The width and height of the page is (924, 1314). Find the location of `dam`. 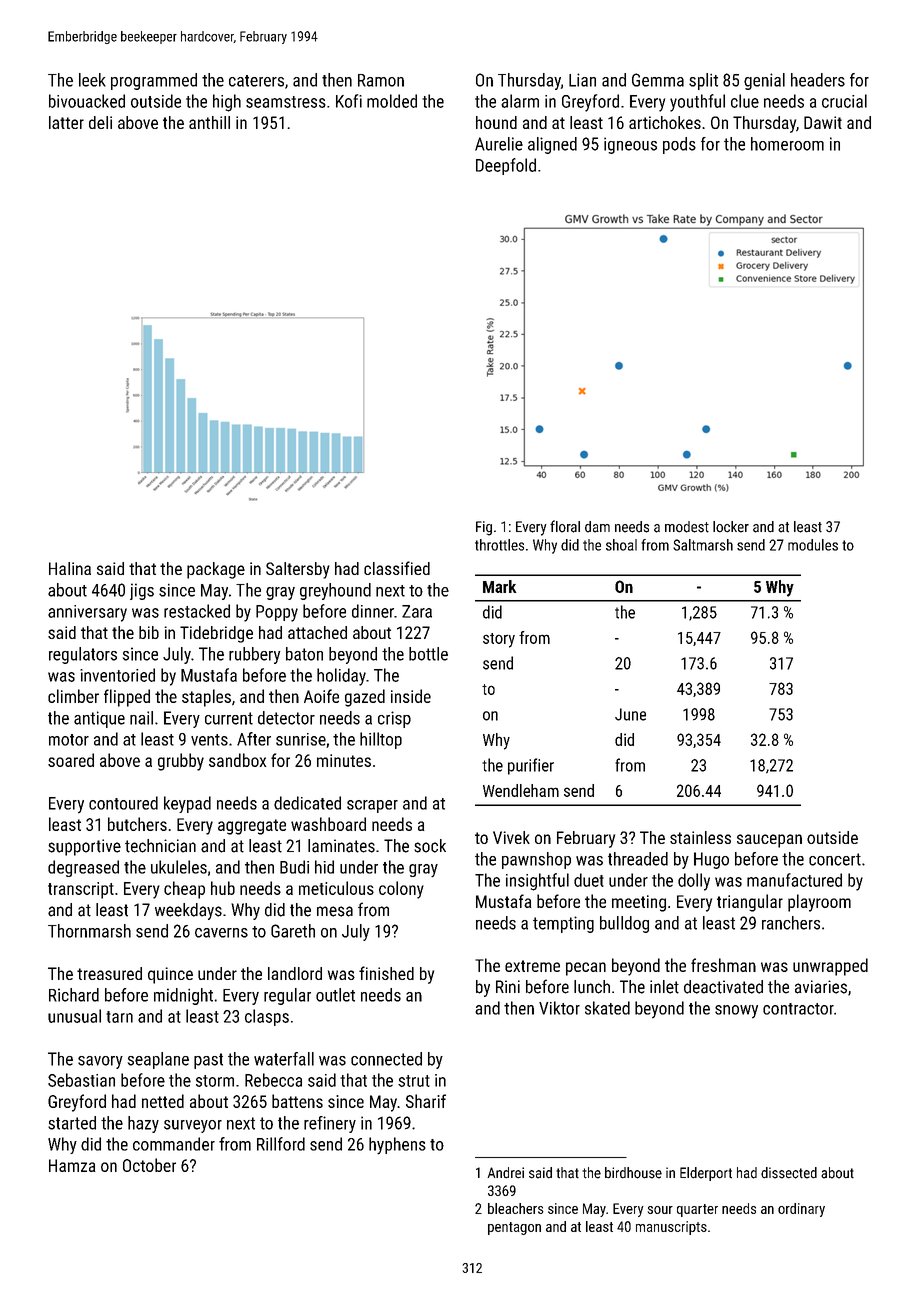

dam is located at coordinates (597, 527).
